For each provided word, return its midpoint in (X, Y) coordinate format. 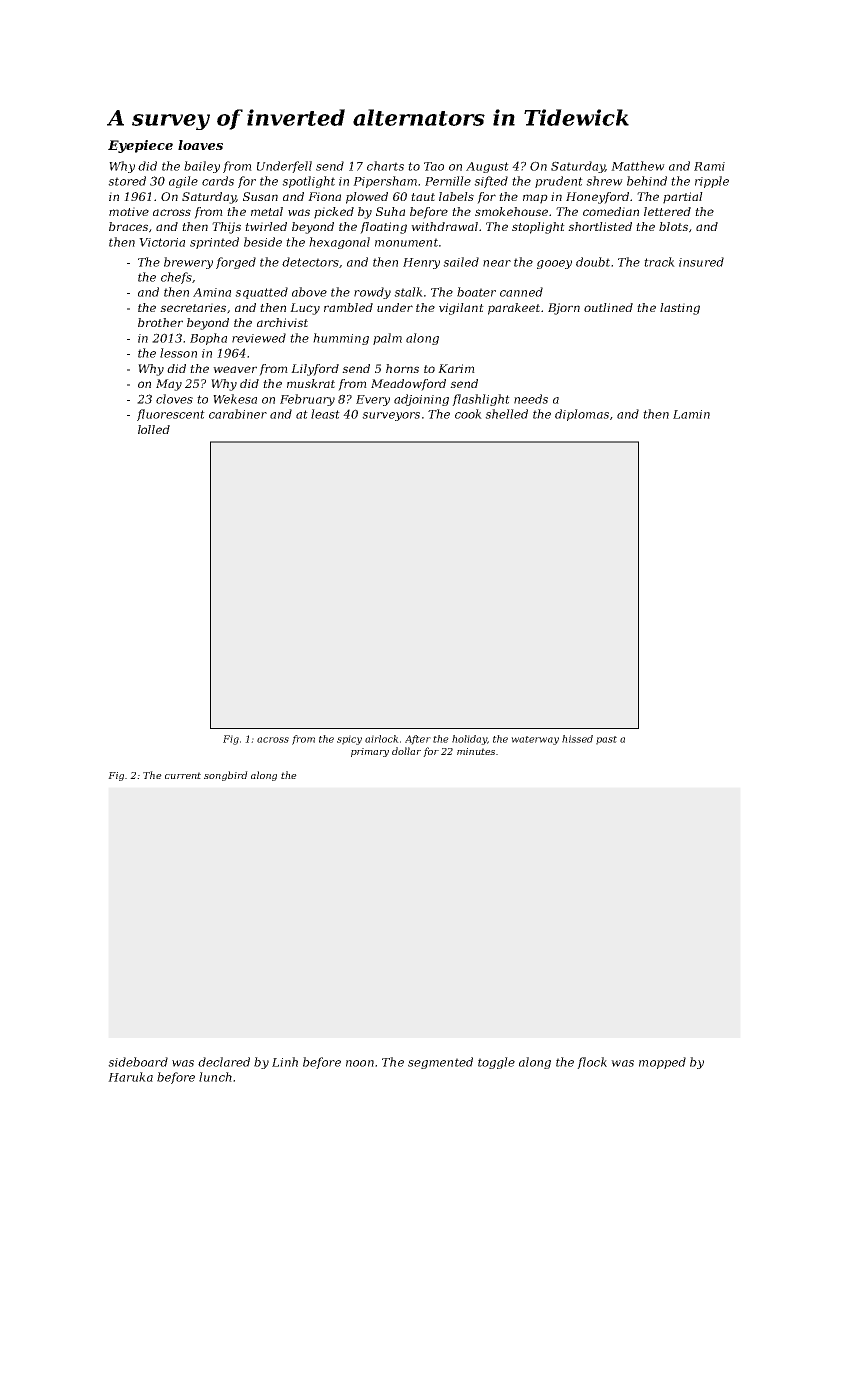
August (487, 167)
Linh (285, 1062)
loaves (200, 145)
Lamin (691, 414)
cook (468, 414)
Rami (709, 166)
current (183, 775)
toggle (496, 1063)
